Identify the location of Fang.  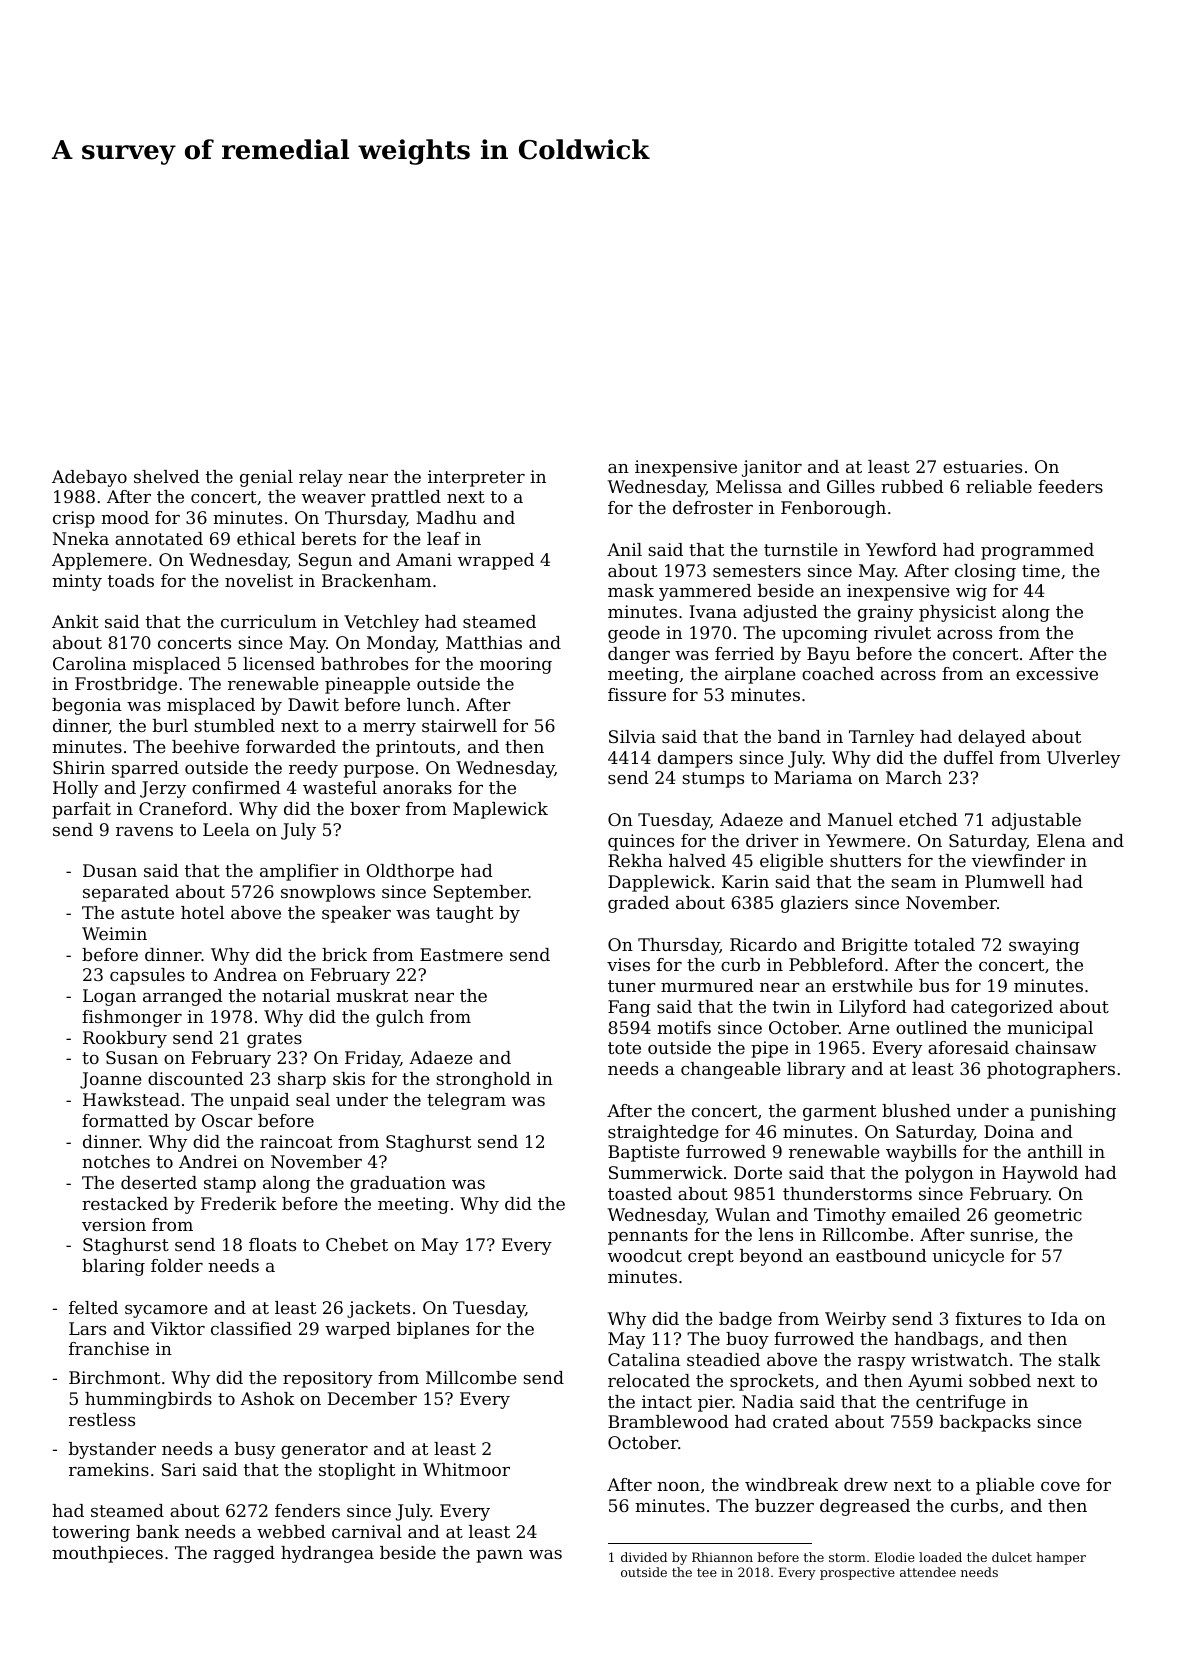
(629, 1008).
